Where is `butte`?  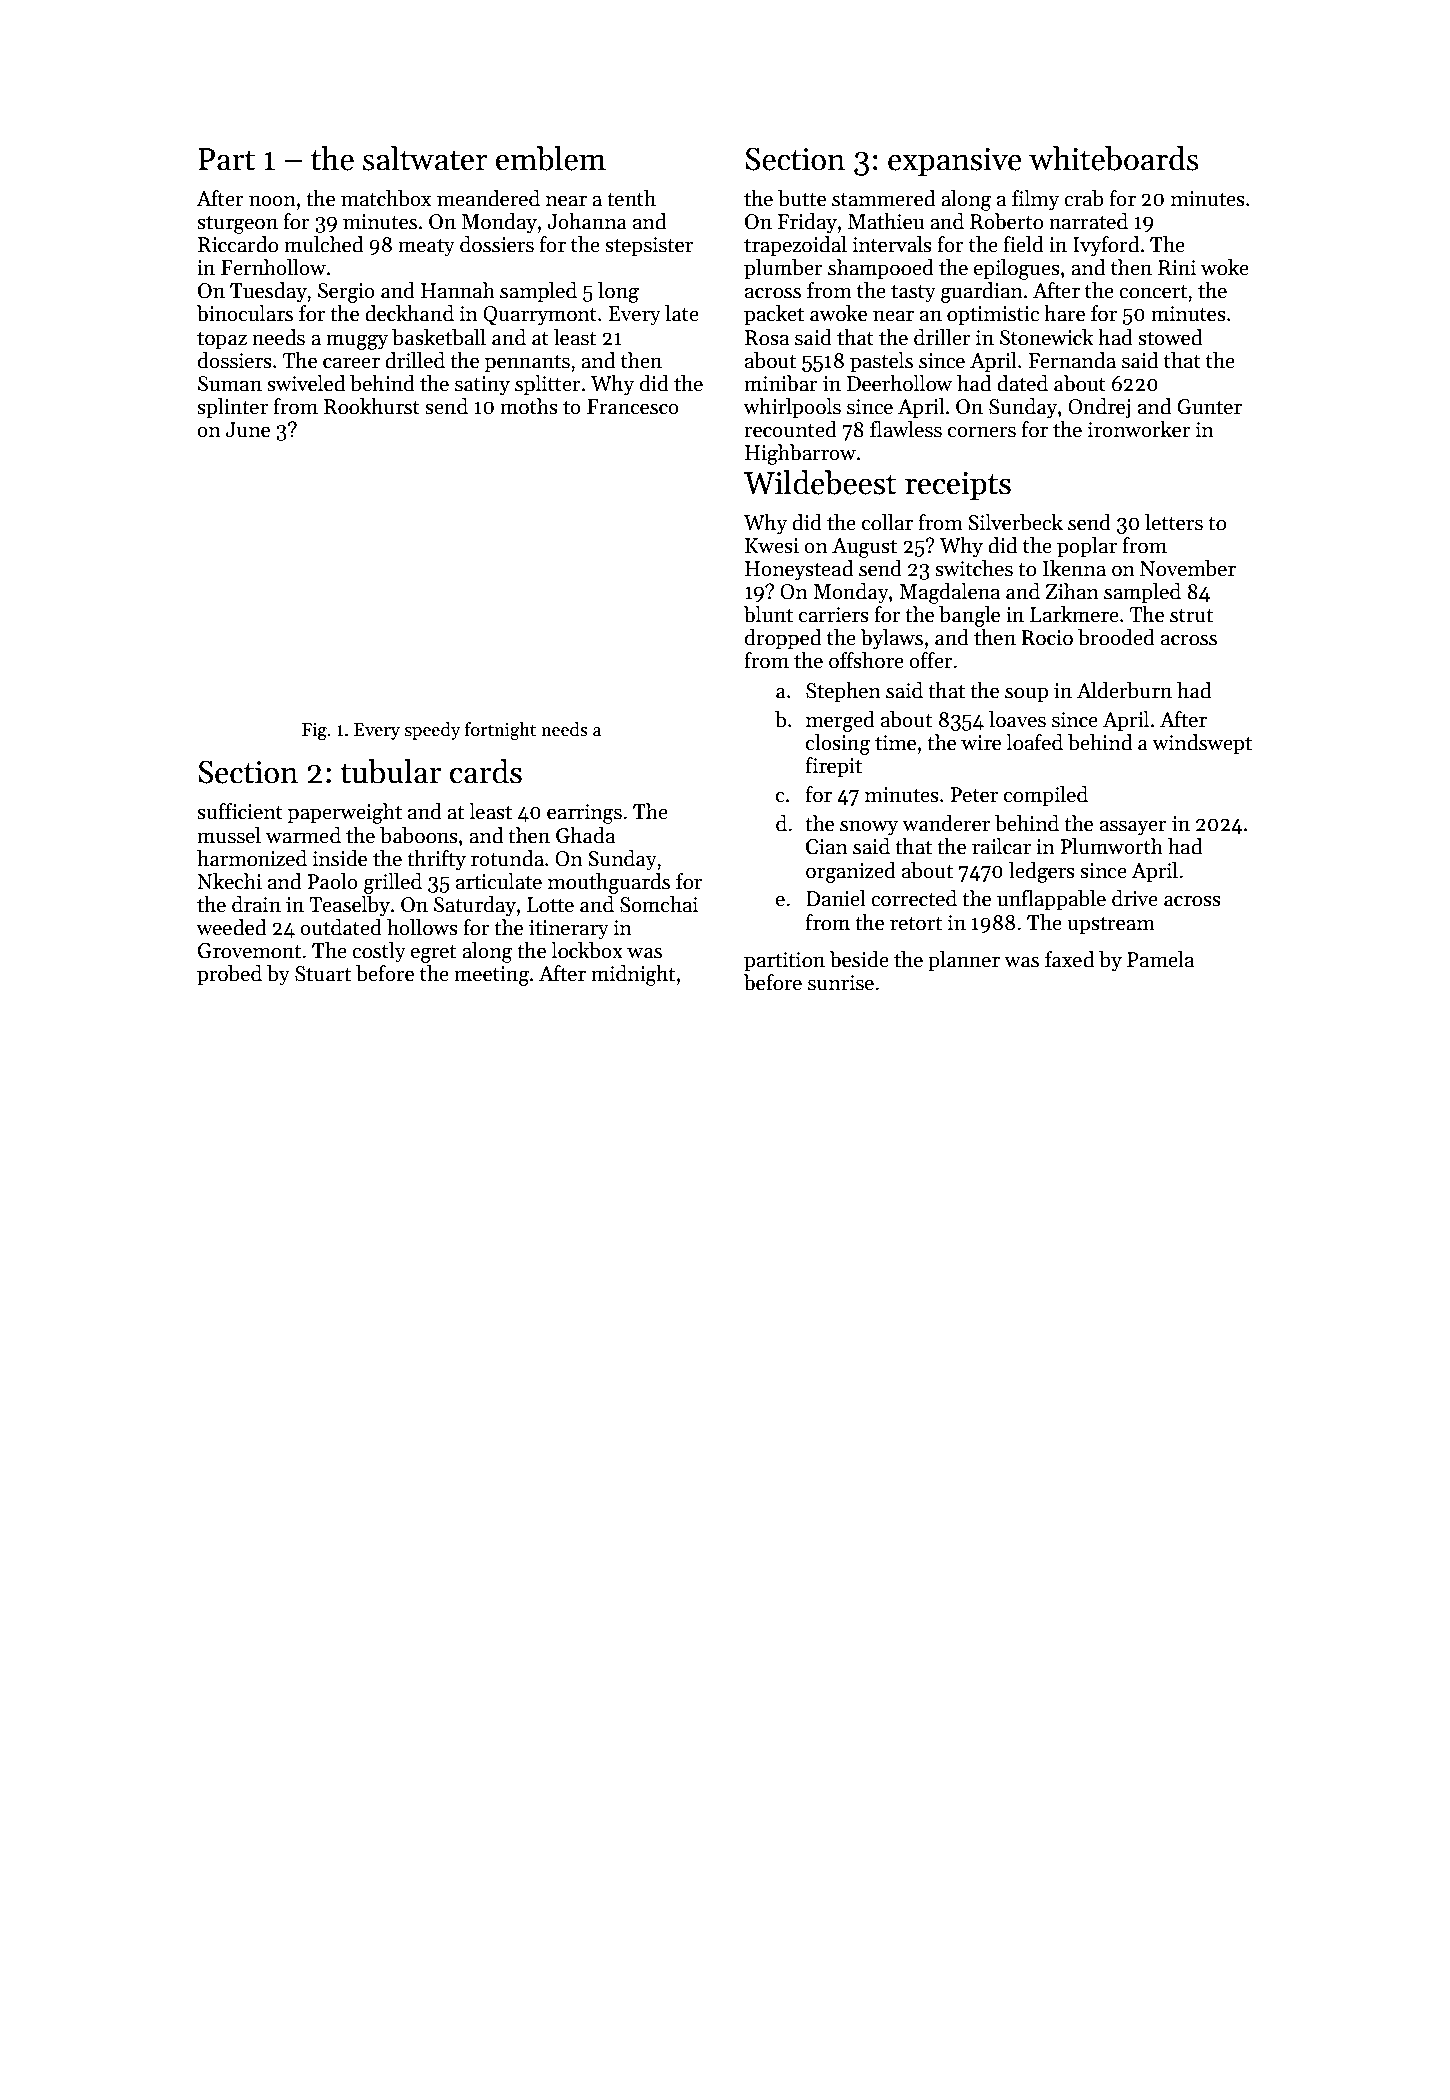 butte is located at coordinates (802, 198).
